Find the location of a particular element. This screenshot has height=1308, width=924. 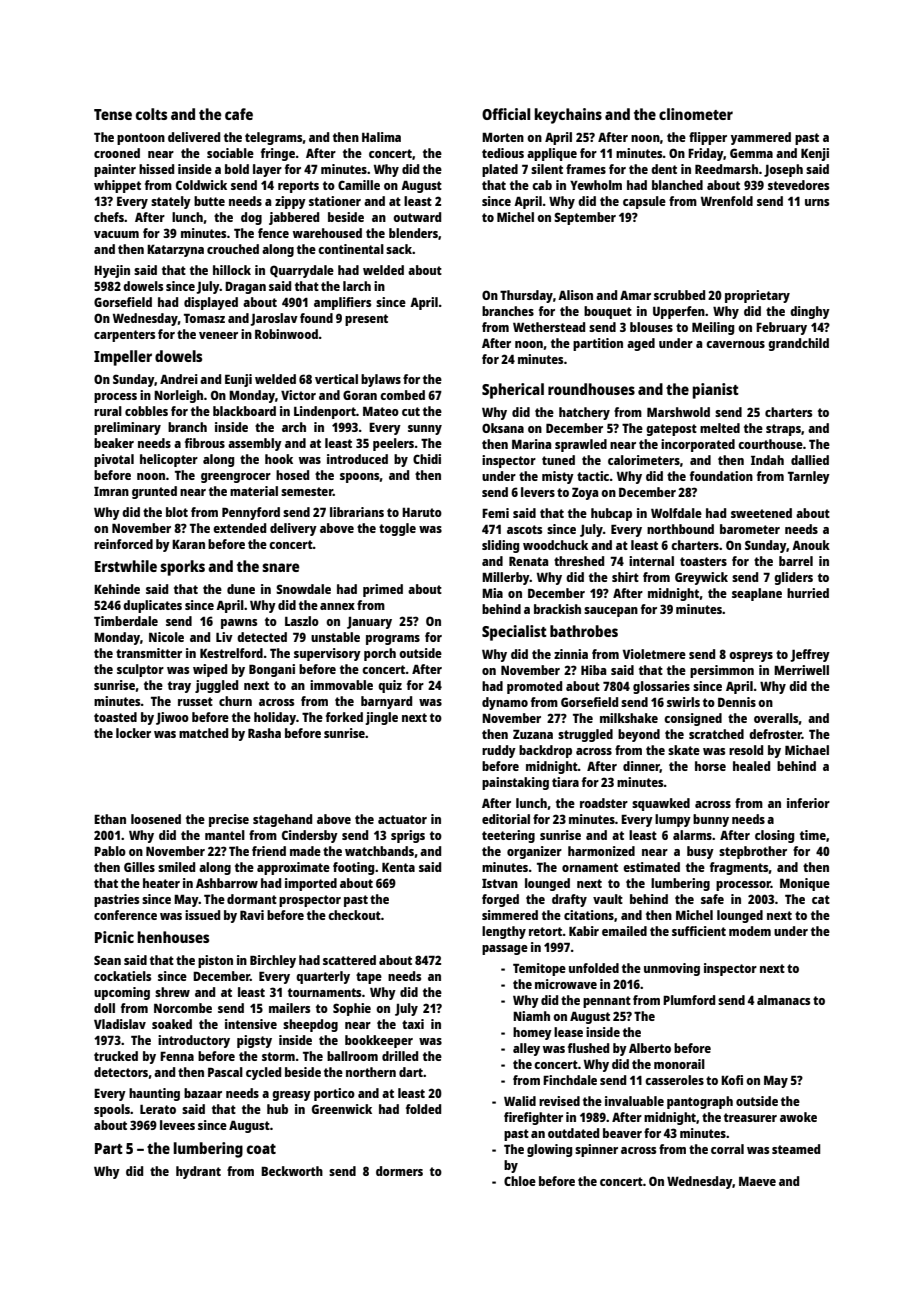

Official is located at coordinates (506, 114).
